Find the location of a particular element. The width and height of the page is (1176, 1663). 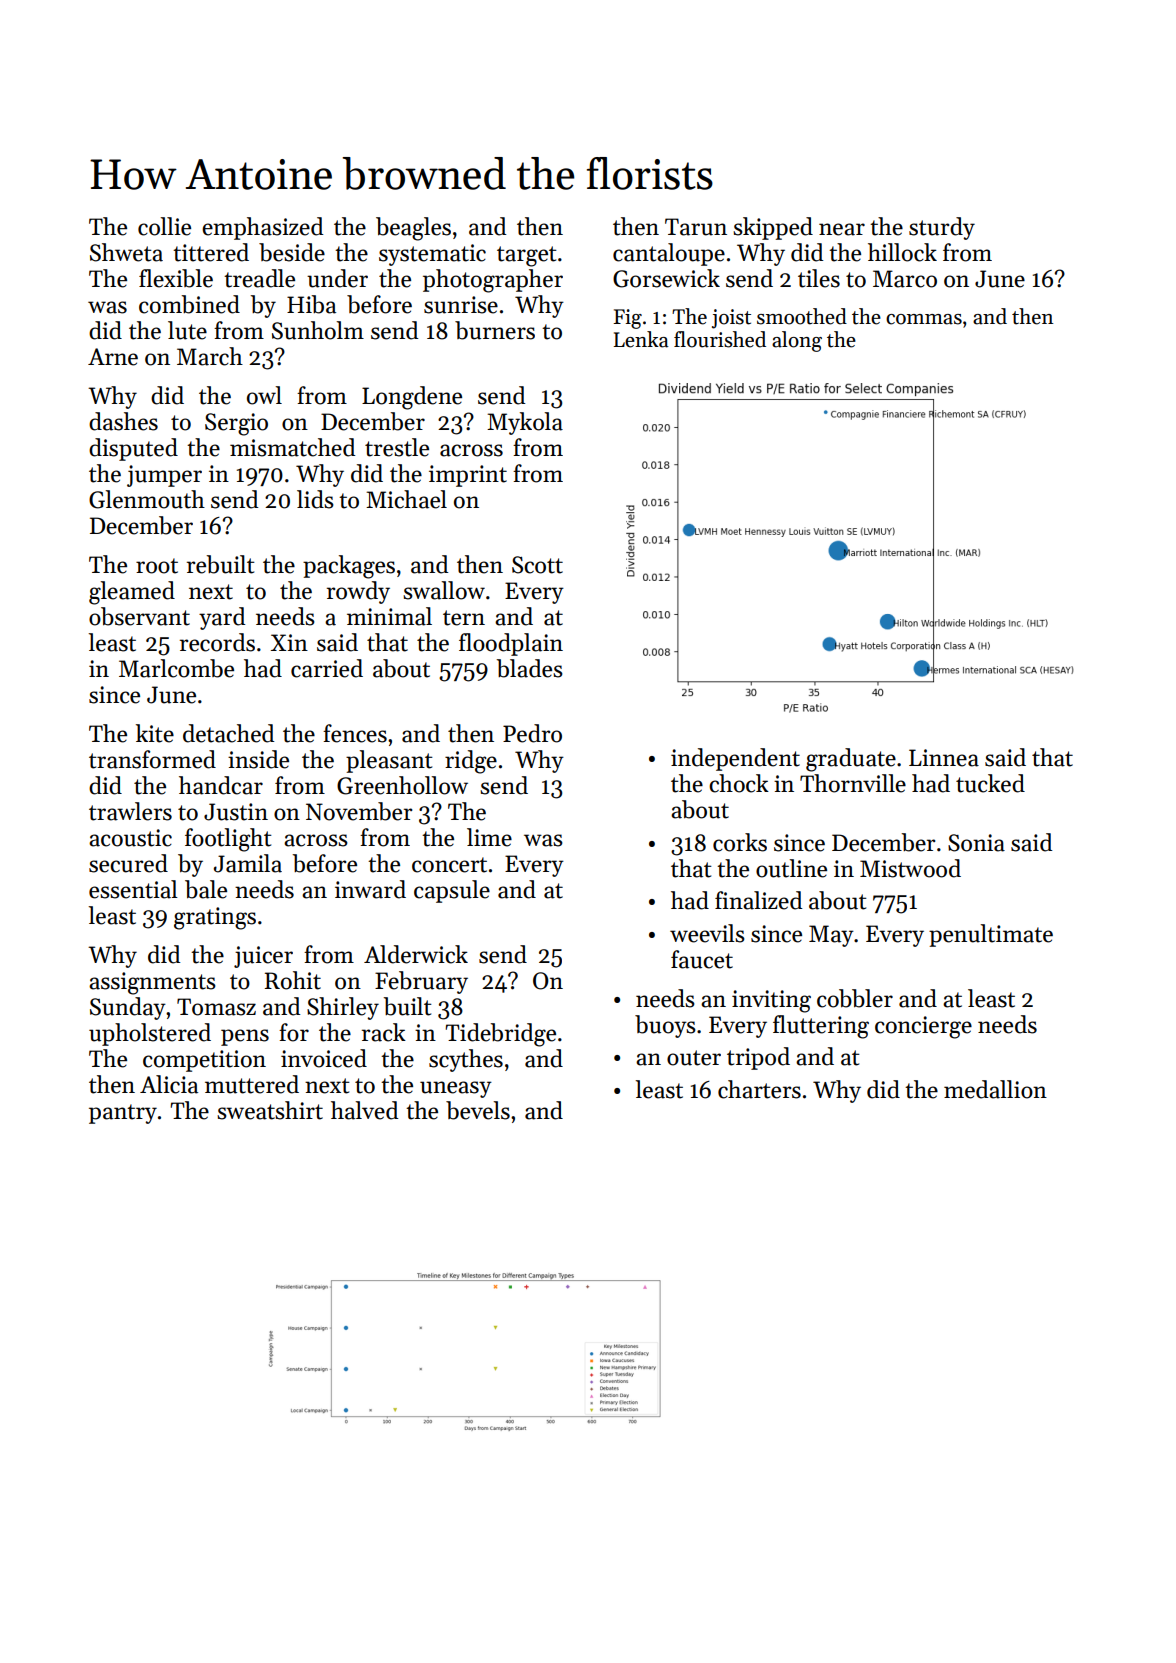

inward is located at coordinates (370, 889).
